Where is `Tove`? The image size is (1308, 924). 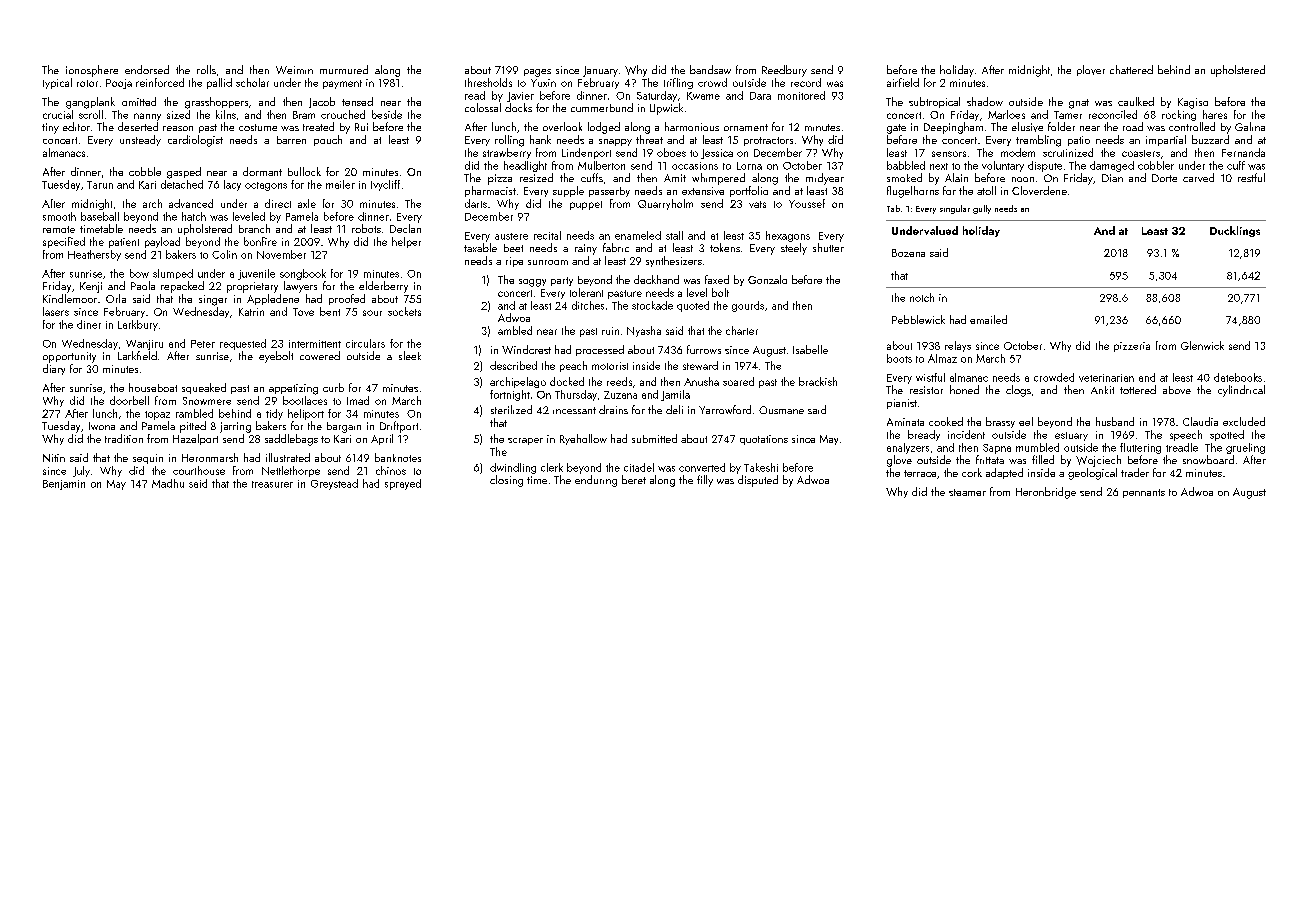 Tove is located at coordinates (303, 312).
